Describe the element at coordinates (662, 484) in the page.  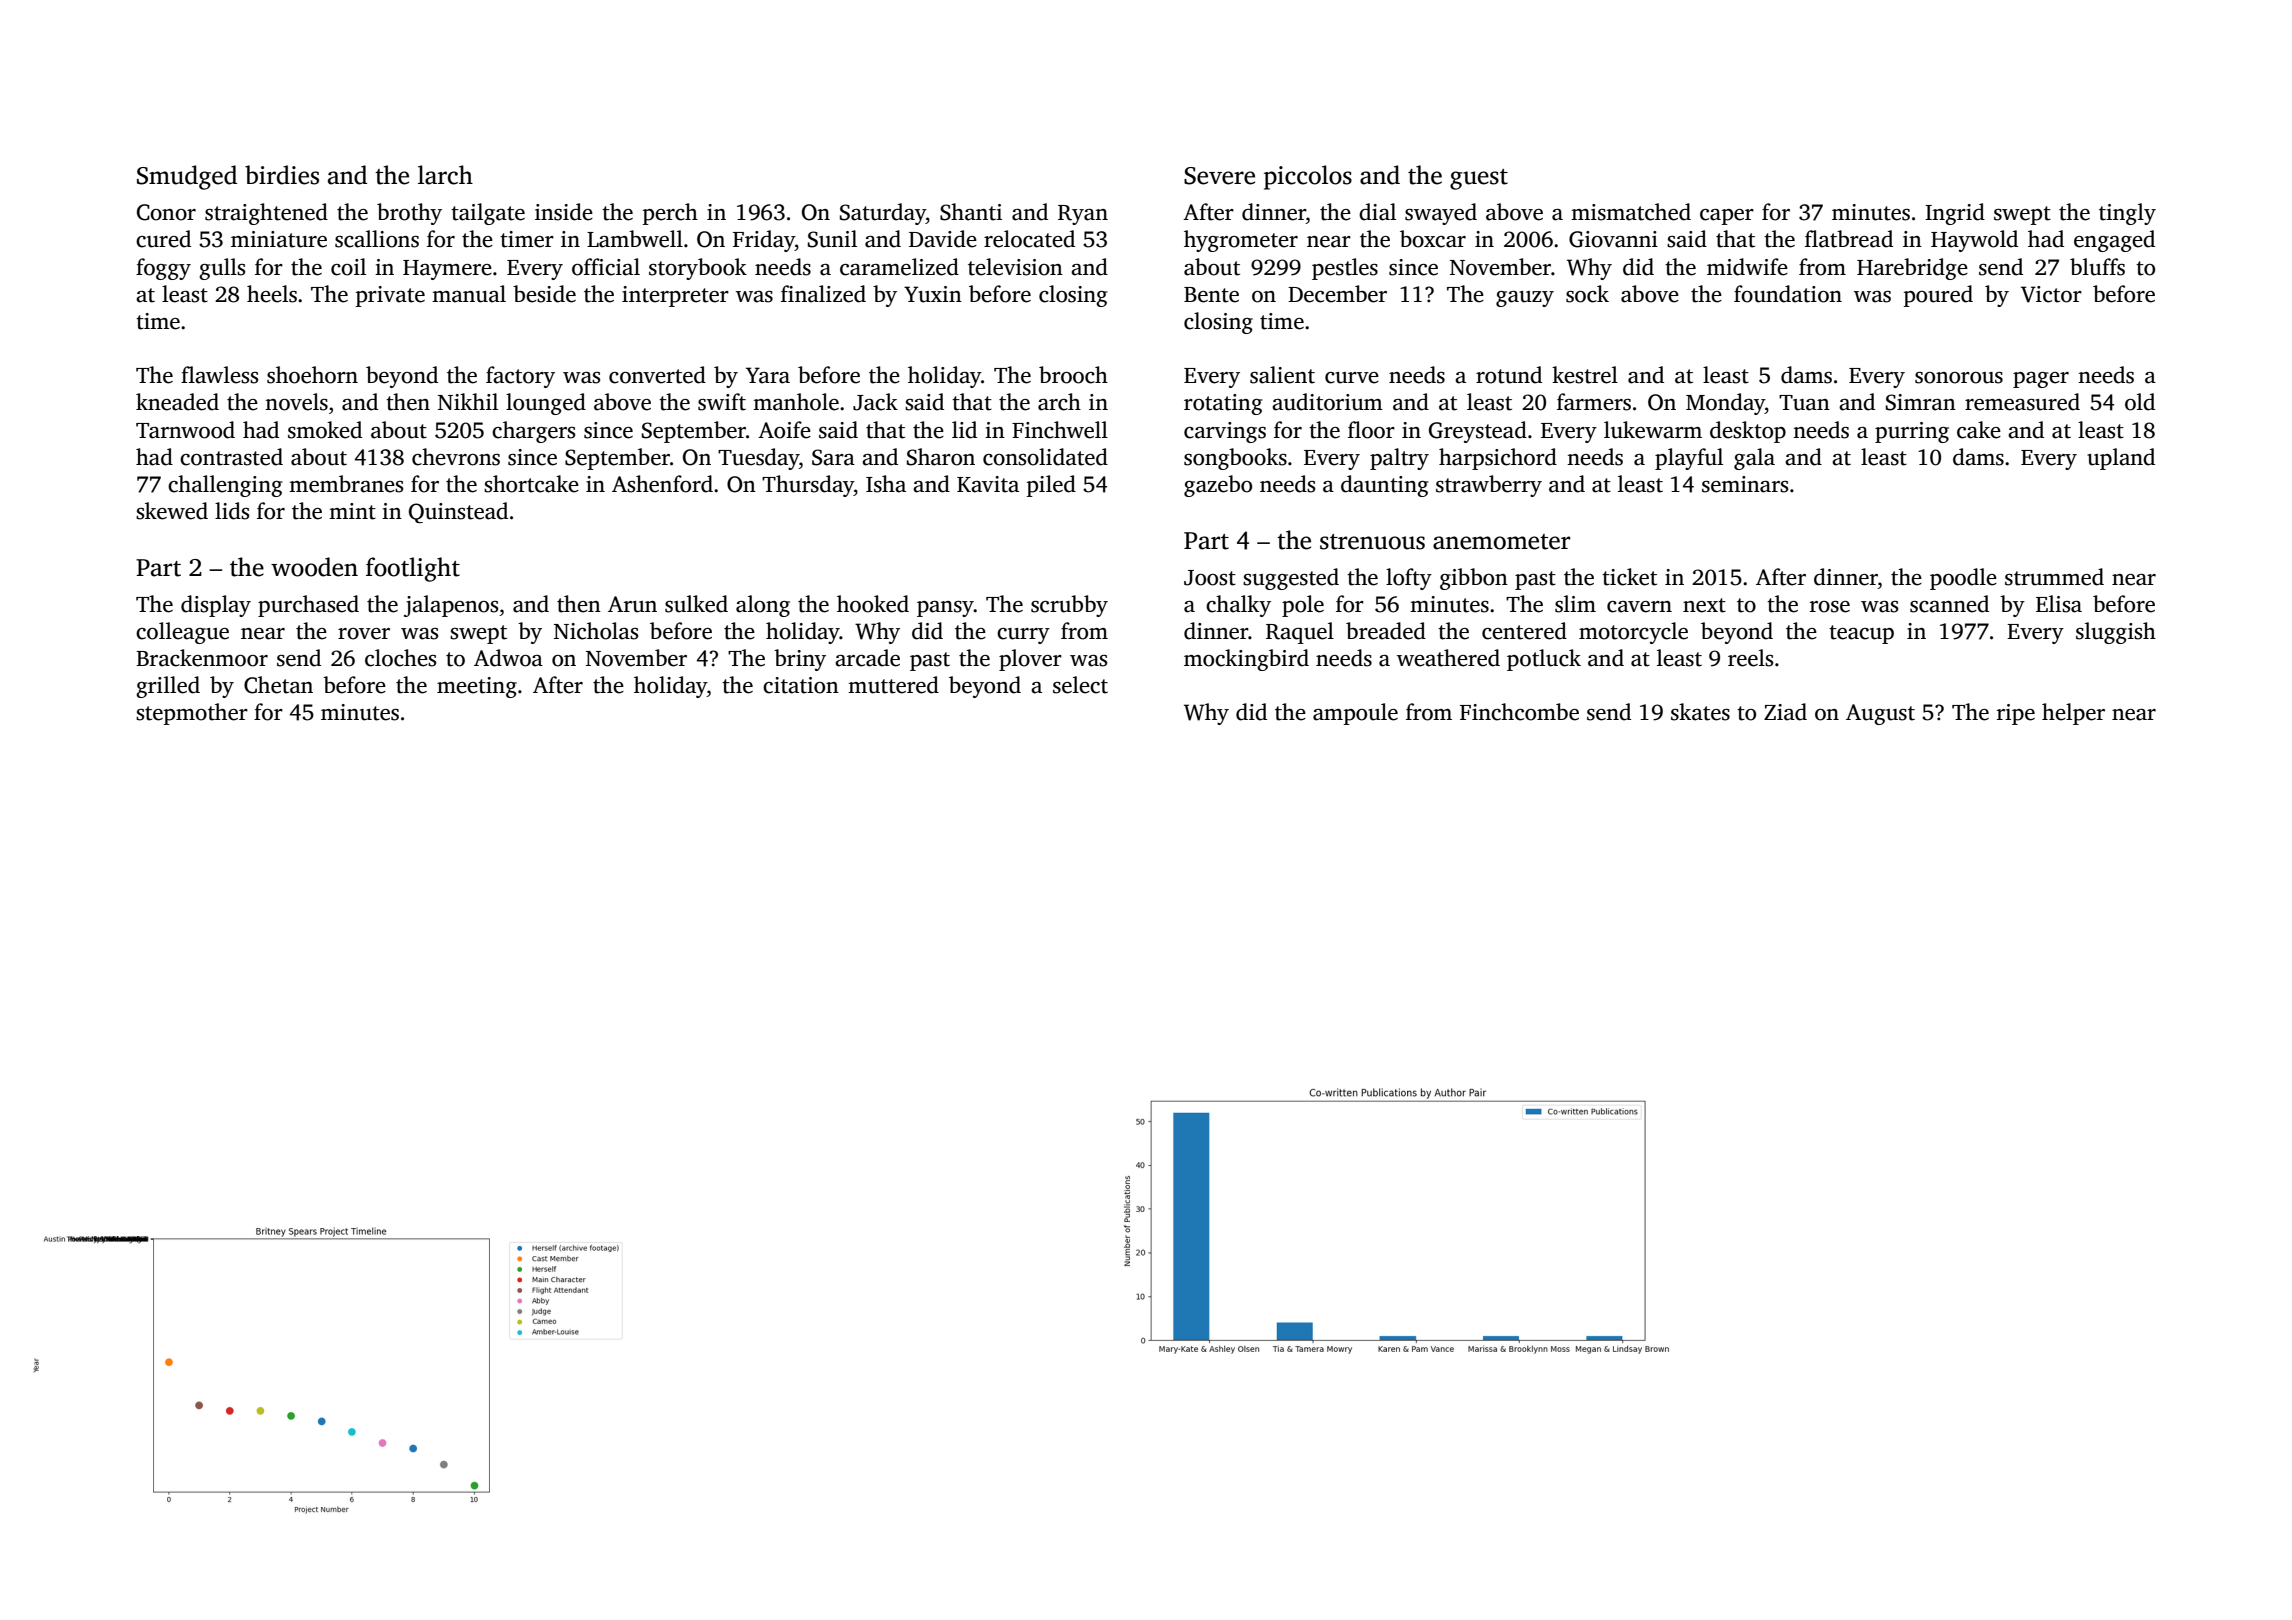
I see `Ashenford` at that location.
